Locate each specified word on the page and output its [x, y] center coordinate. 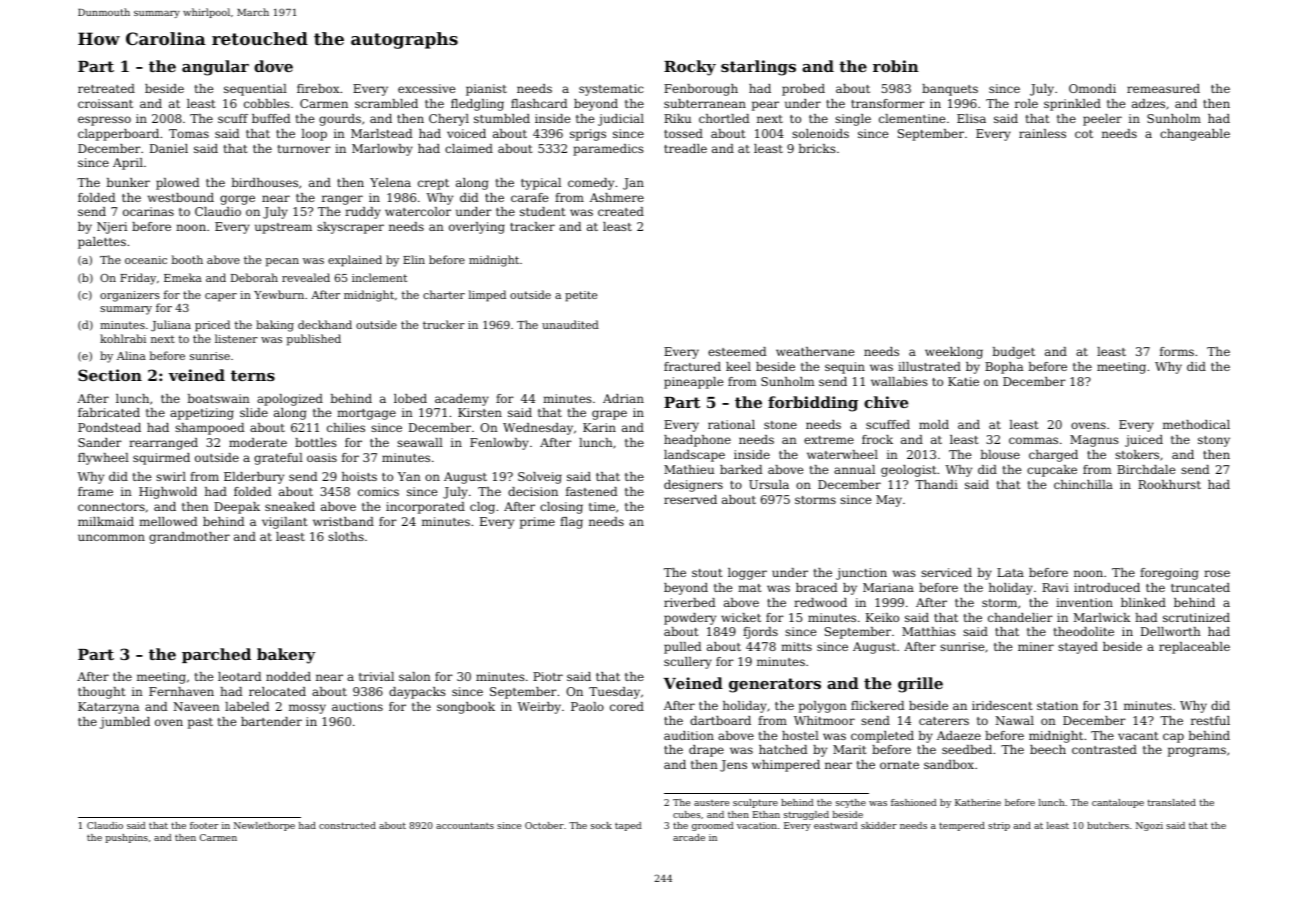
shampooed [209, 429]
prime [537, 523]
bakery [286, 656]
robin [896, 66]
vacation [757, 825]
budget [1013, 353]
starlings [758, 68]
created [621, 211]
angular [215, 68]
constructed [347, 825]
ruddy [363, 213]
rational [731, 424]
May [889, 501]
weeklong [954, 353]
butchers [1108, 825]
